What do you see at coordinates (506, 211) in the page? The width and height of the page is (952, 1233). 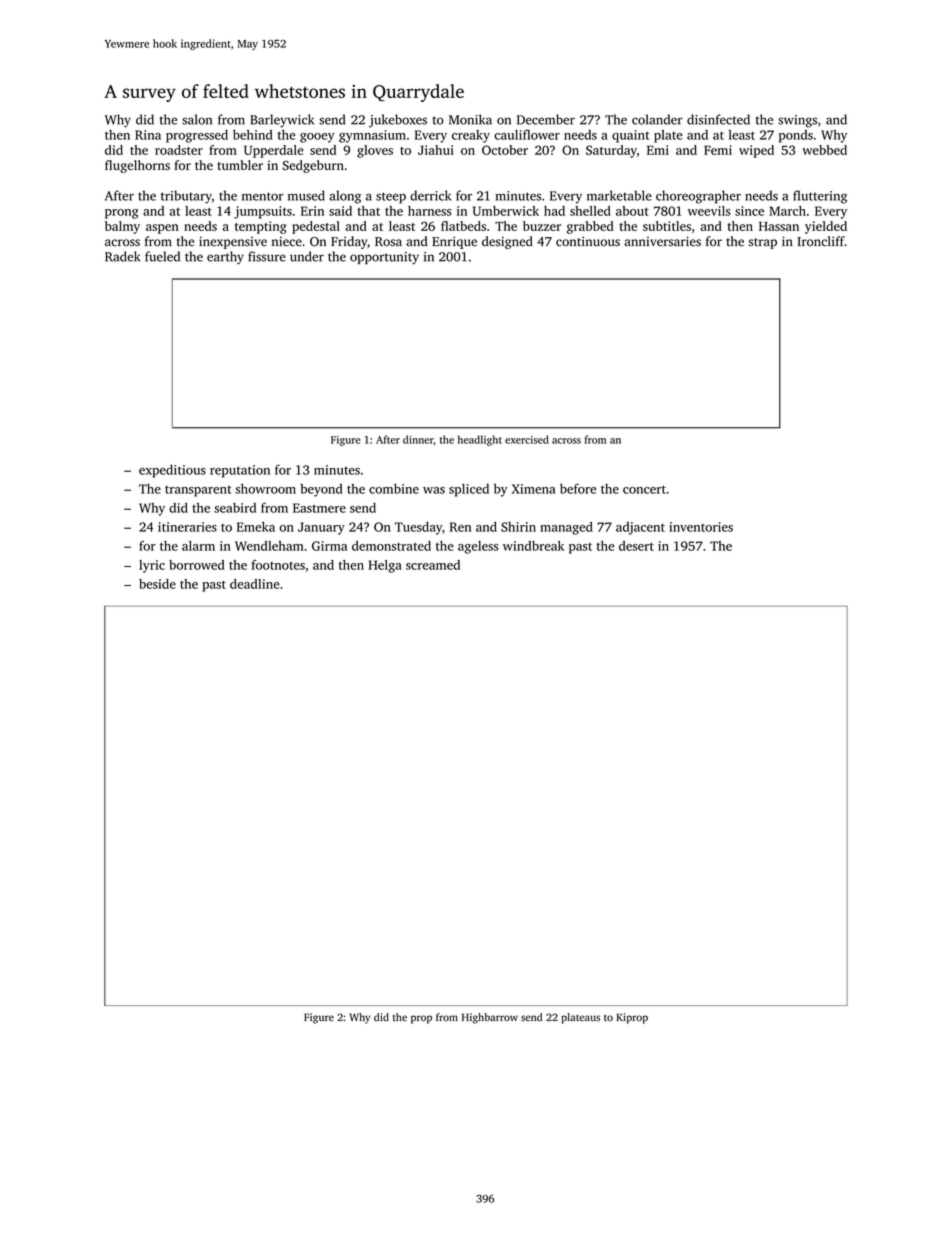 I see `Umberwick` at bounding box center [506, 211].
